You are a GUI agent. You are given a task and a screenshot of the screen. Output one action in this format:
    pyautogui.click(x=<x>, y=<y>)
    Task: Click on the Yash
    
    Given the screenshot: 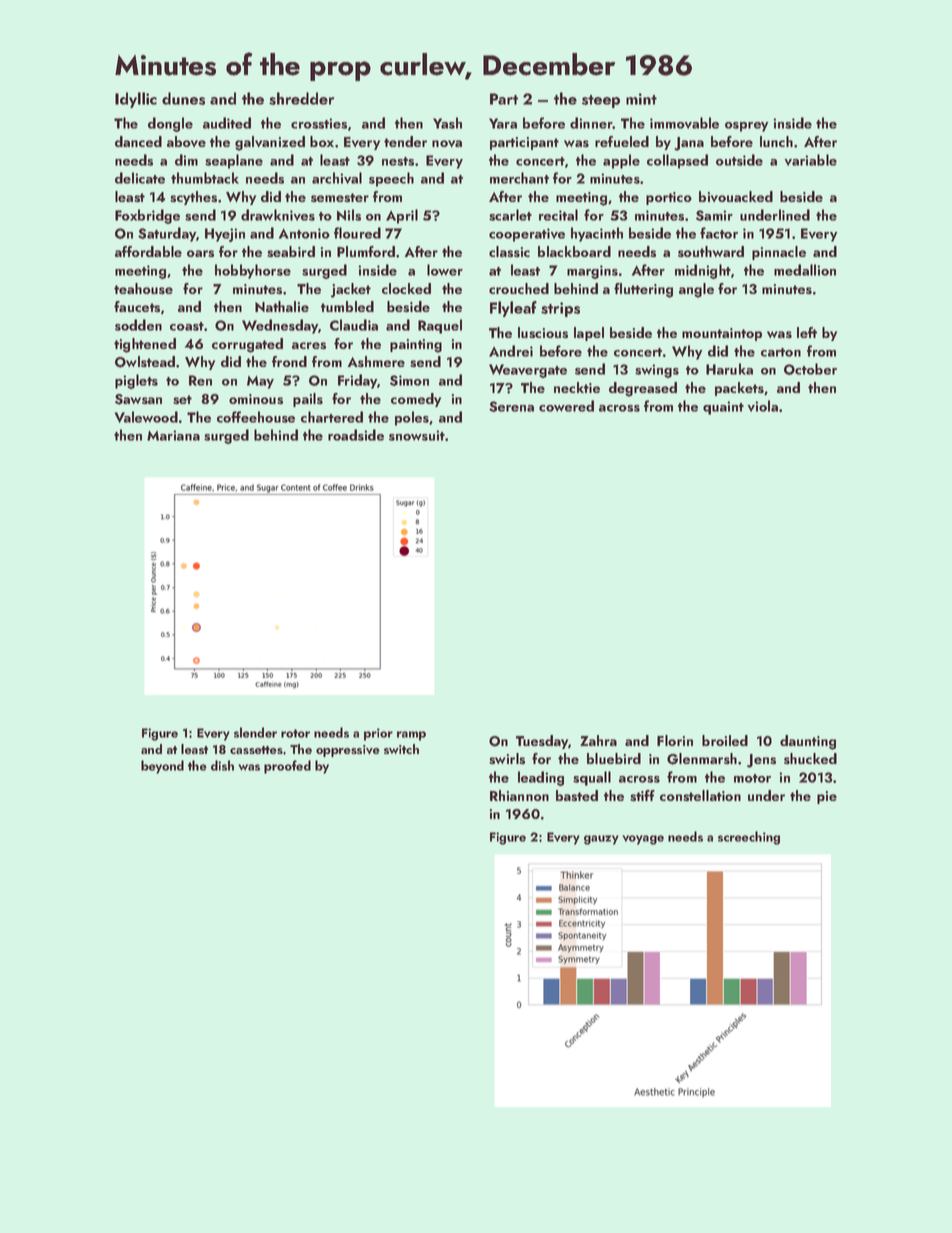 What is the action you would take?
    pyautogui.click(x=447, y=123)
